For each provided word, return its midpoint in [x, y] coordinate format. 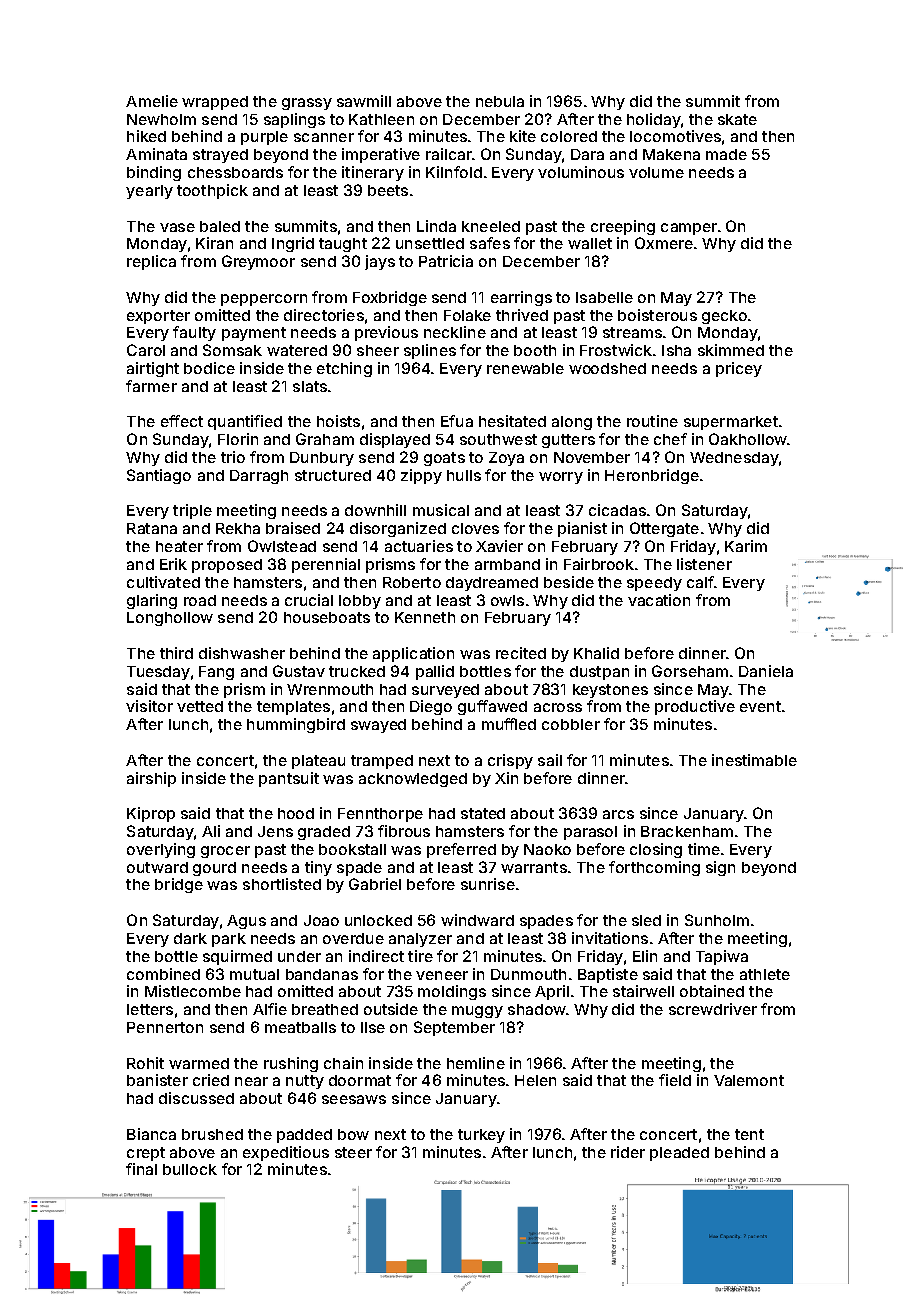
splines [430, 351]
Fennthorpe [380, 815]
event [760, 706]
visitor [149, 706]
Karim [746, 546]
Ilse [373, 1027]
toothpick [212, 191]
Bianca [151, 1134]
